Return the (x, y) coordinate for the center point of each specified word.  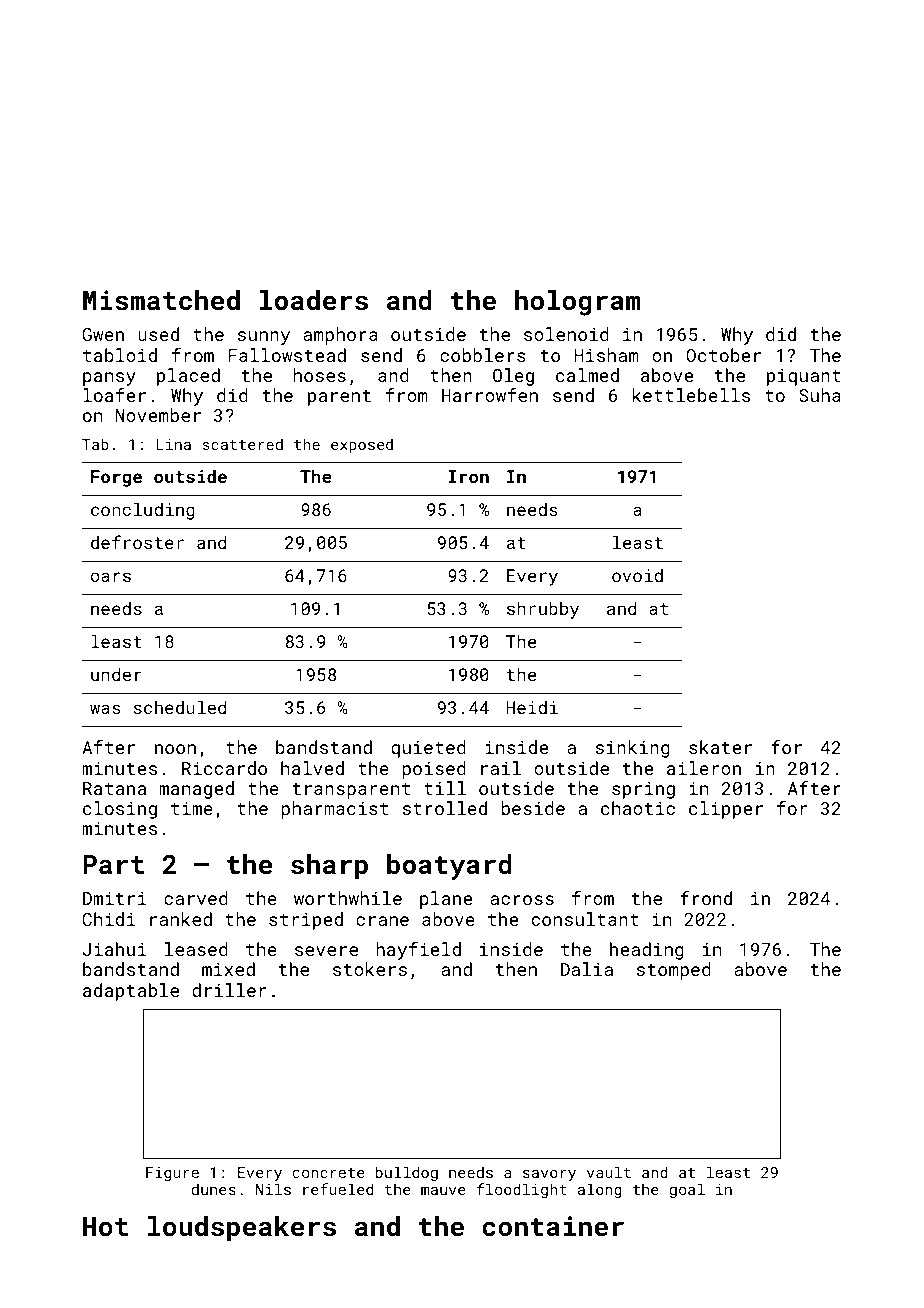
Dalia (587, 969)
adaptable (131, 992)
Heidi (532, 707)
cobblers (483, 355)
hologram (577, 303)
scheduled (180, 707)
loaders (314, 300)
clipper (726, 810)
